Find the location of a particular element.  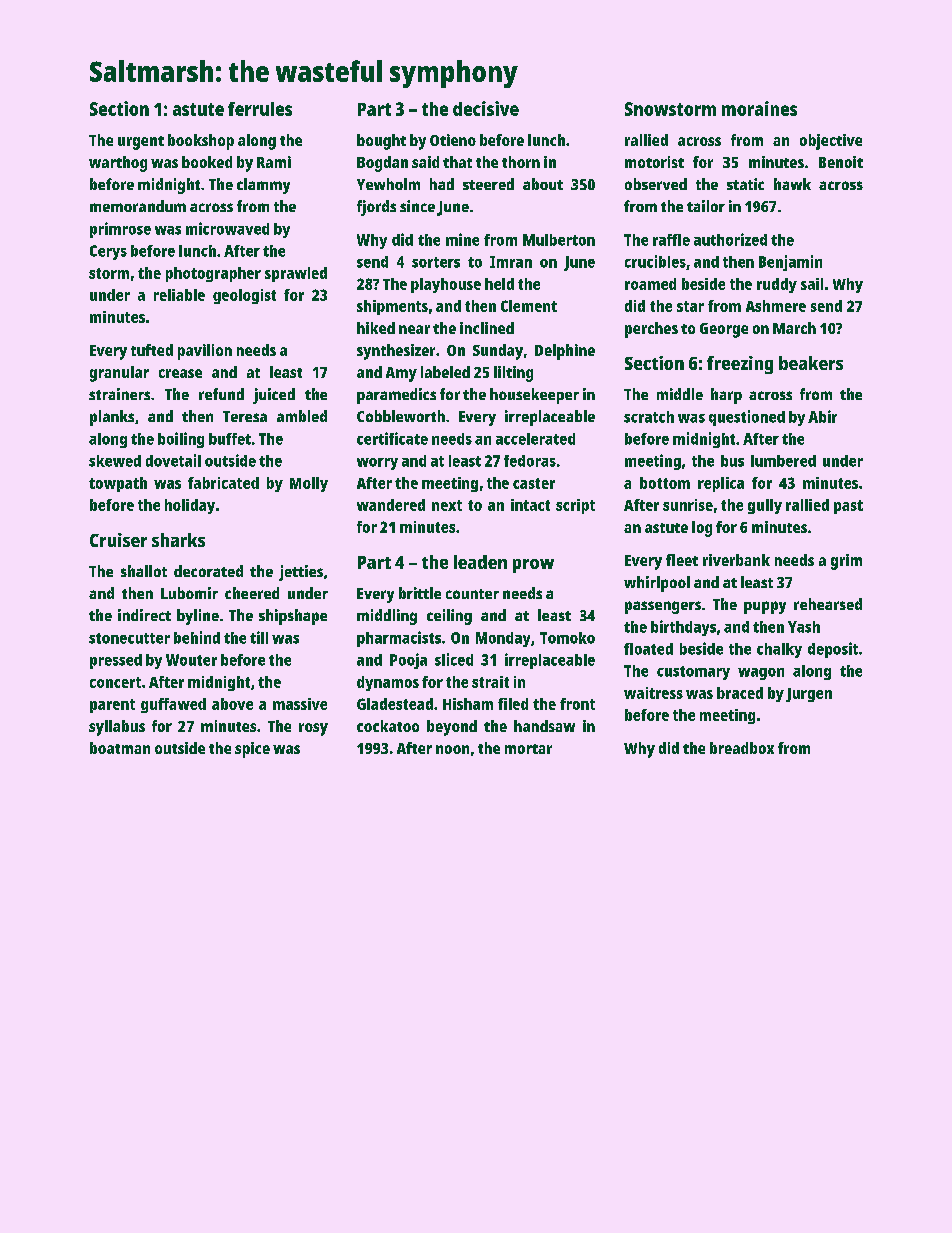

booked is located at coordinates (207, 162).
